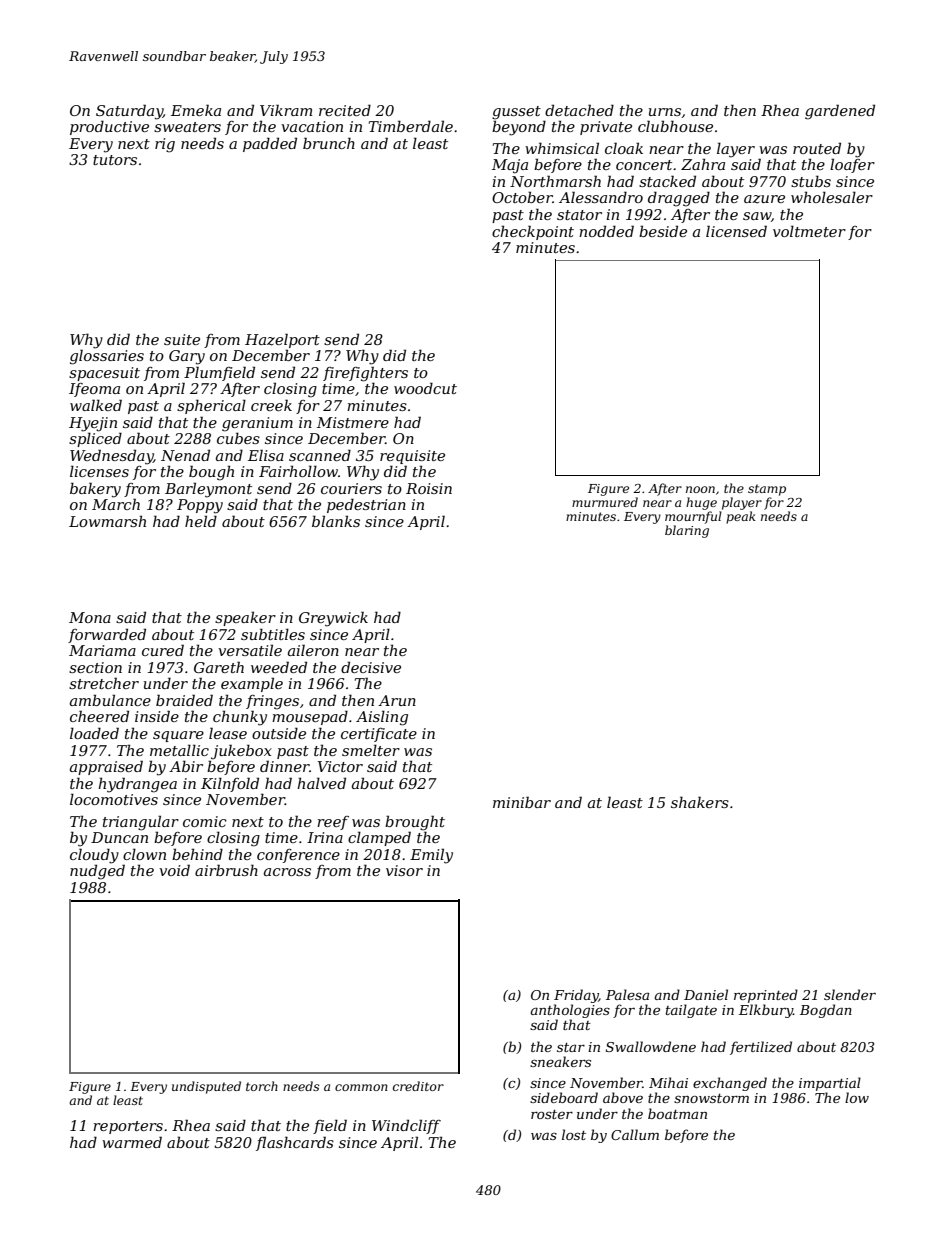 The width and height of the document is (952, 1233). I want to click on stamp, so click(767, 490).
